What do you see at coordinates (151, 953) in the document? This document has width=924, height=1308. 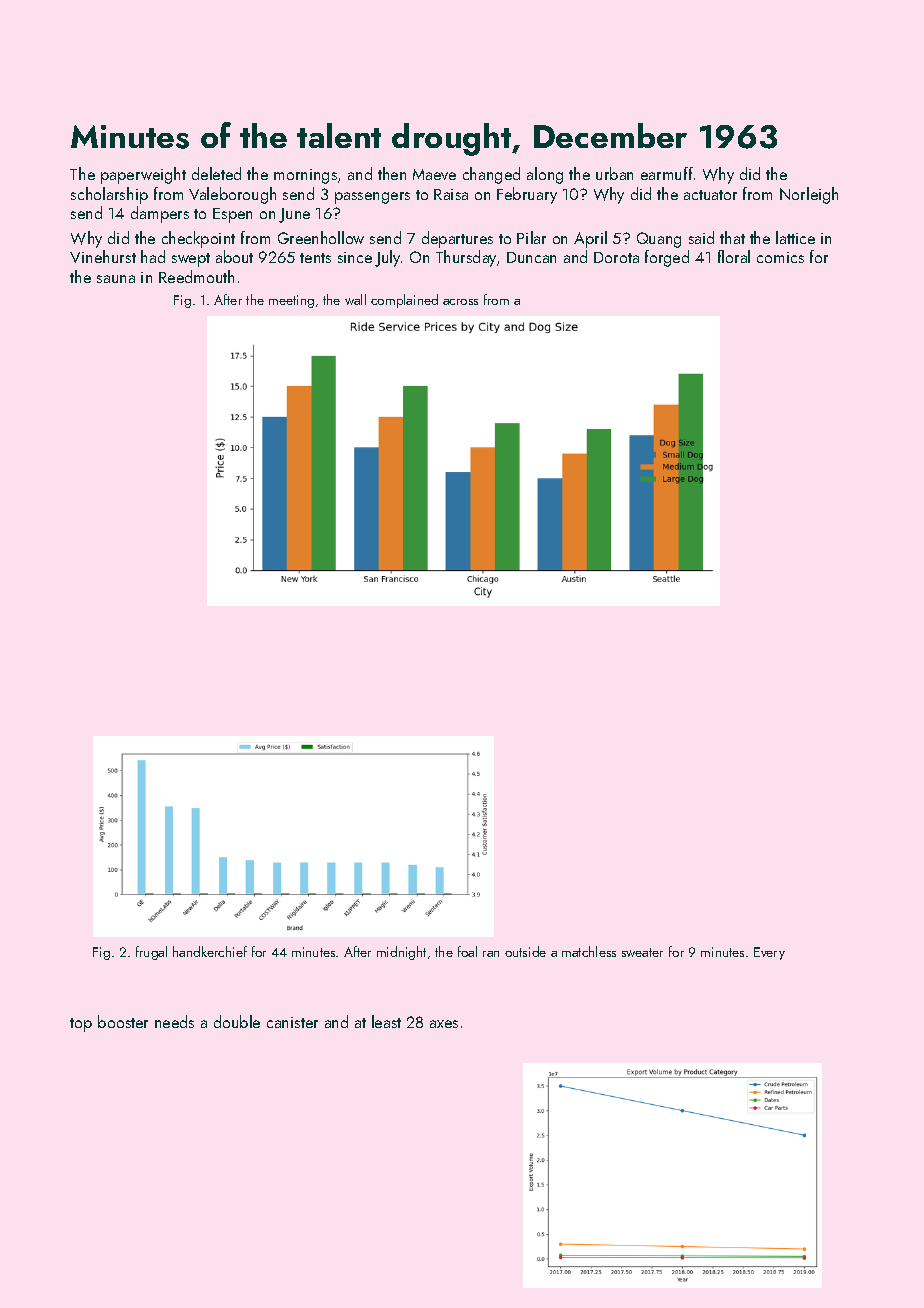 I see `frugal` at bounding box center [151, 953].
